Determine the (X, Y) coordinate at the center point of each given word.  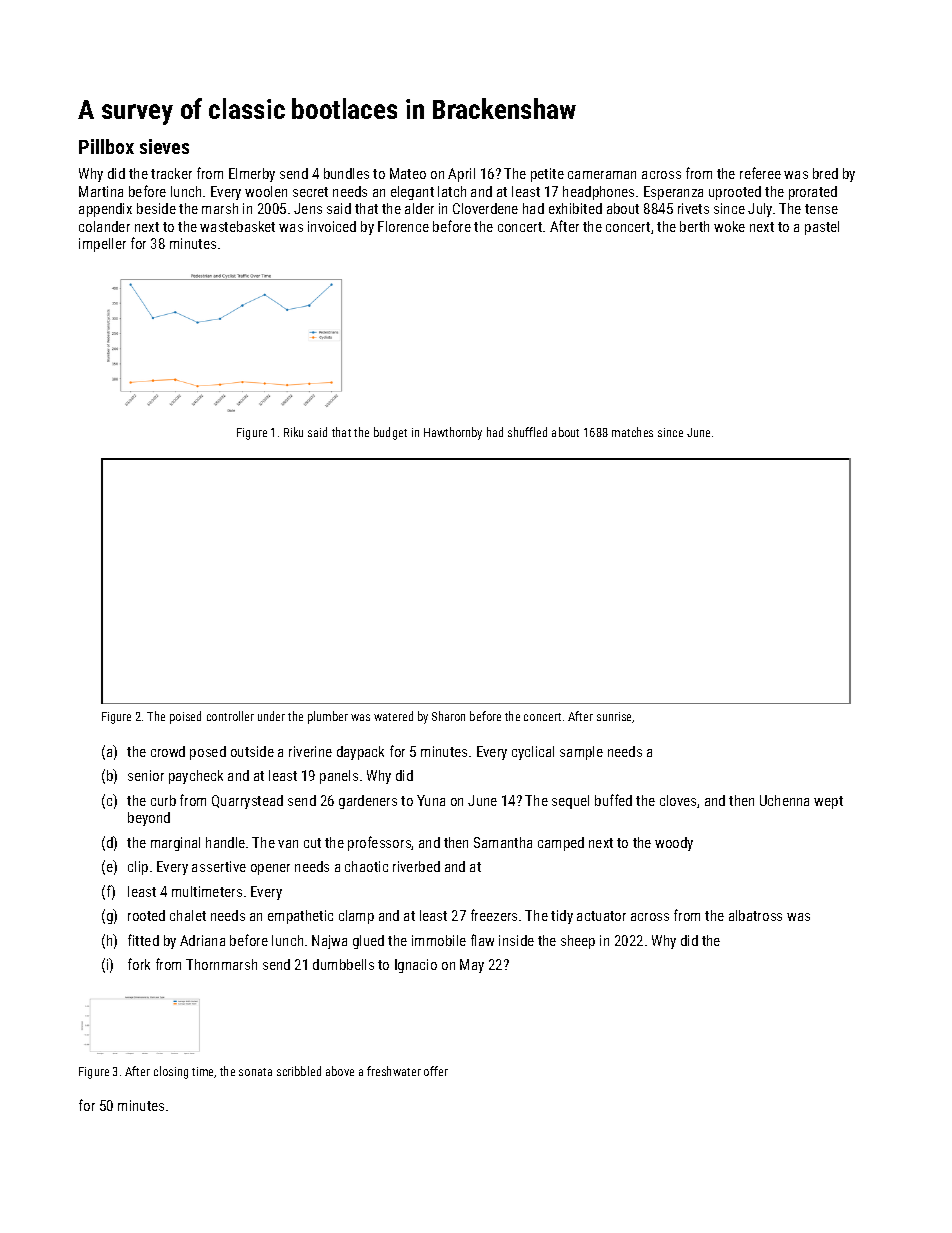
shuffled (527, 432)
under (271, 716)
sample (581, 753)
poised (185, 717)
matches (632, 432)
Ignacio (416, 966)
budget (390, 433)
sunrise (615, 717)
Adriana (202, 940)
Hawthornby (453, 433)
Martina (101, 191)
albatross (755, 915)
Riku (293, 432)
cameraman (602, 175)
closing (171, 1072)
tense (821, 209)
